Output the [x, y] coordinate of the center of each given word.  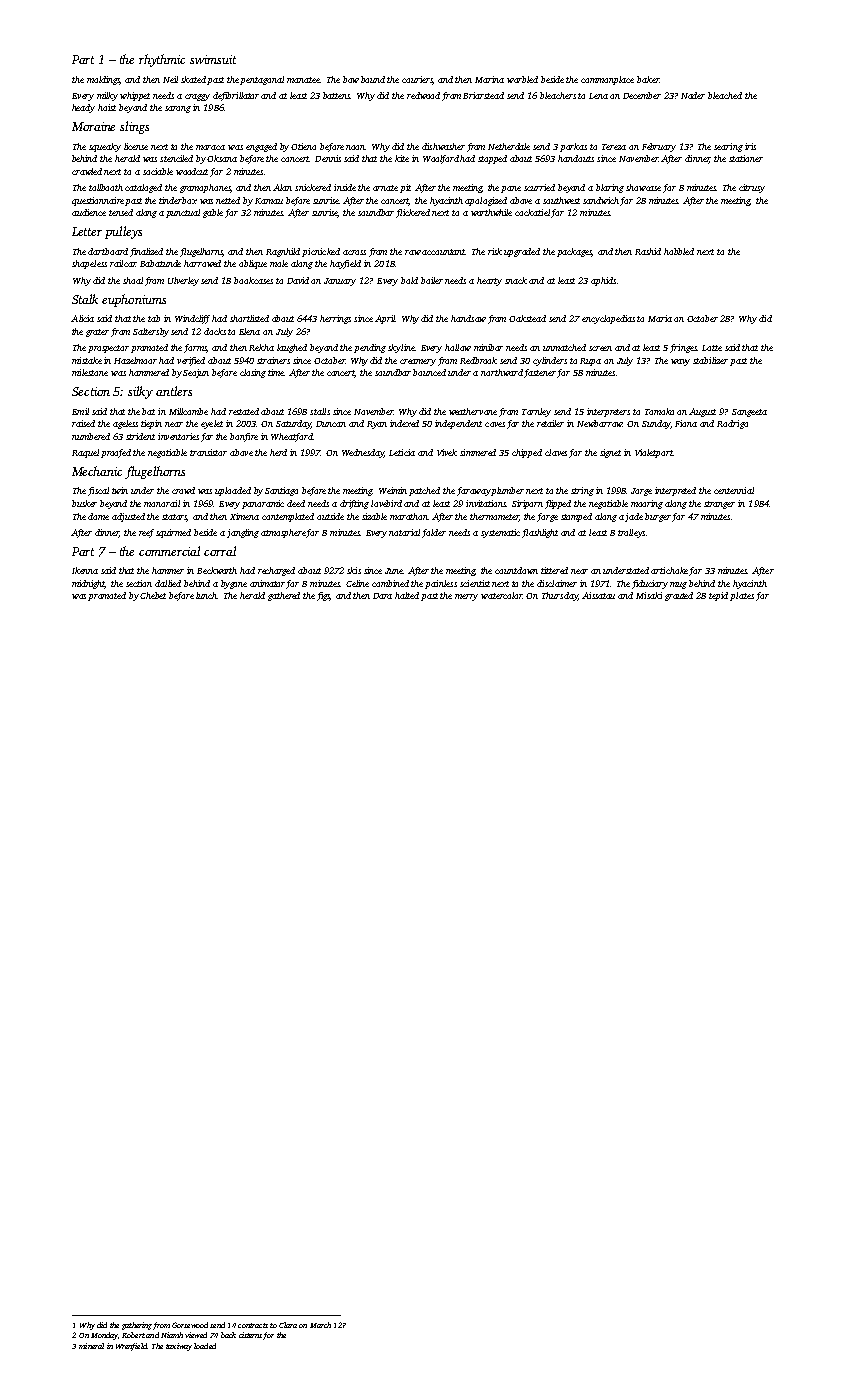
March [320, 1325]
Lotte [712, 348]
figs [324, 596]
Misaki [649, 595]
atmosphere [283, 533]
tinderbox [178, 200]
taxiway [179, 1347]
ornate [385, 188]
